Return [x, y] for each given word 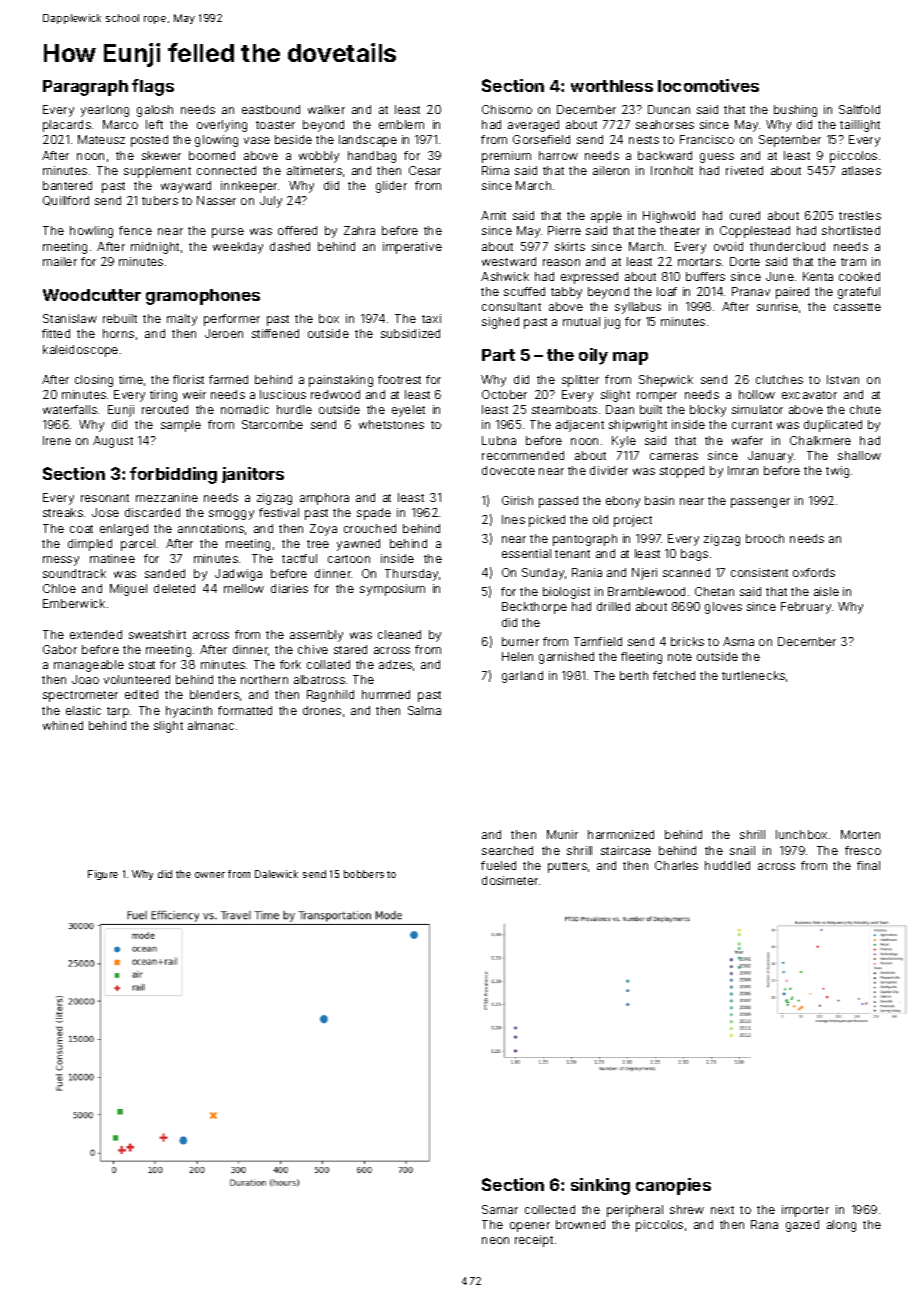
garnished [566, 658]
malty [182, 320]
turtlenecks [753, 675]
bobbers [364, 874]
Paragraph [85, 88]
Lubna [499, 440]
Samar [500, 1209]
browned [580, 1224]
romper [657, 397]
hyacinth [189, 712]
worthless [612, 86]
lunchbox [801, 834]
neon [495, 1240]
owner [210, 875]
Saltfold [859, 109]
